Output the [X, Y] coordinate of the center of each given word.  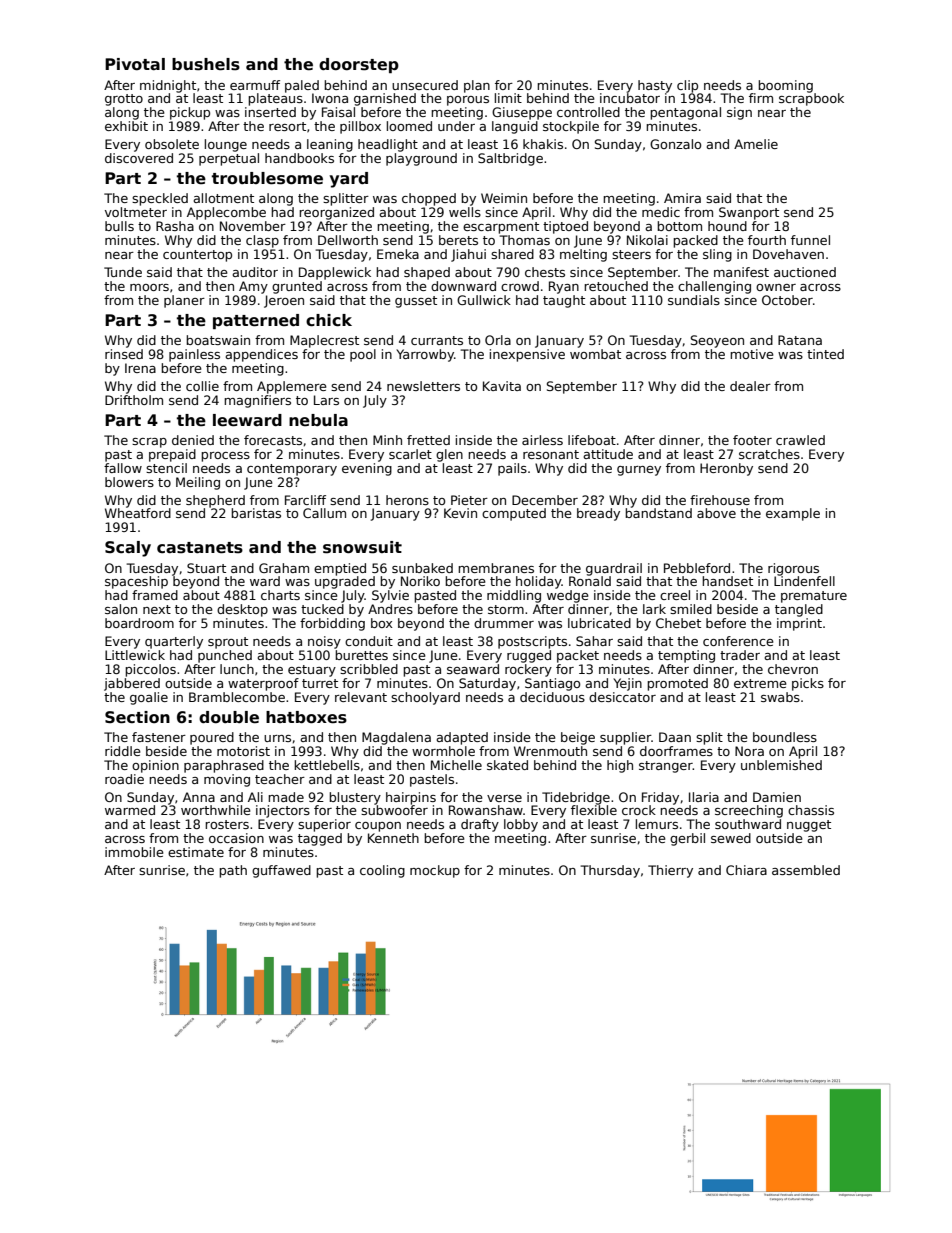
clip [687, 86]
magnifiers [257, 401]
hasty [655, 86]
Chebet [678, 623]
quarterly [174, 642]
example [793, 514]
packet [578, 656]
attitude [608, 454]
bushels [206, 64]
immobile [134, 852]
